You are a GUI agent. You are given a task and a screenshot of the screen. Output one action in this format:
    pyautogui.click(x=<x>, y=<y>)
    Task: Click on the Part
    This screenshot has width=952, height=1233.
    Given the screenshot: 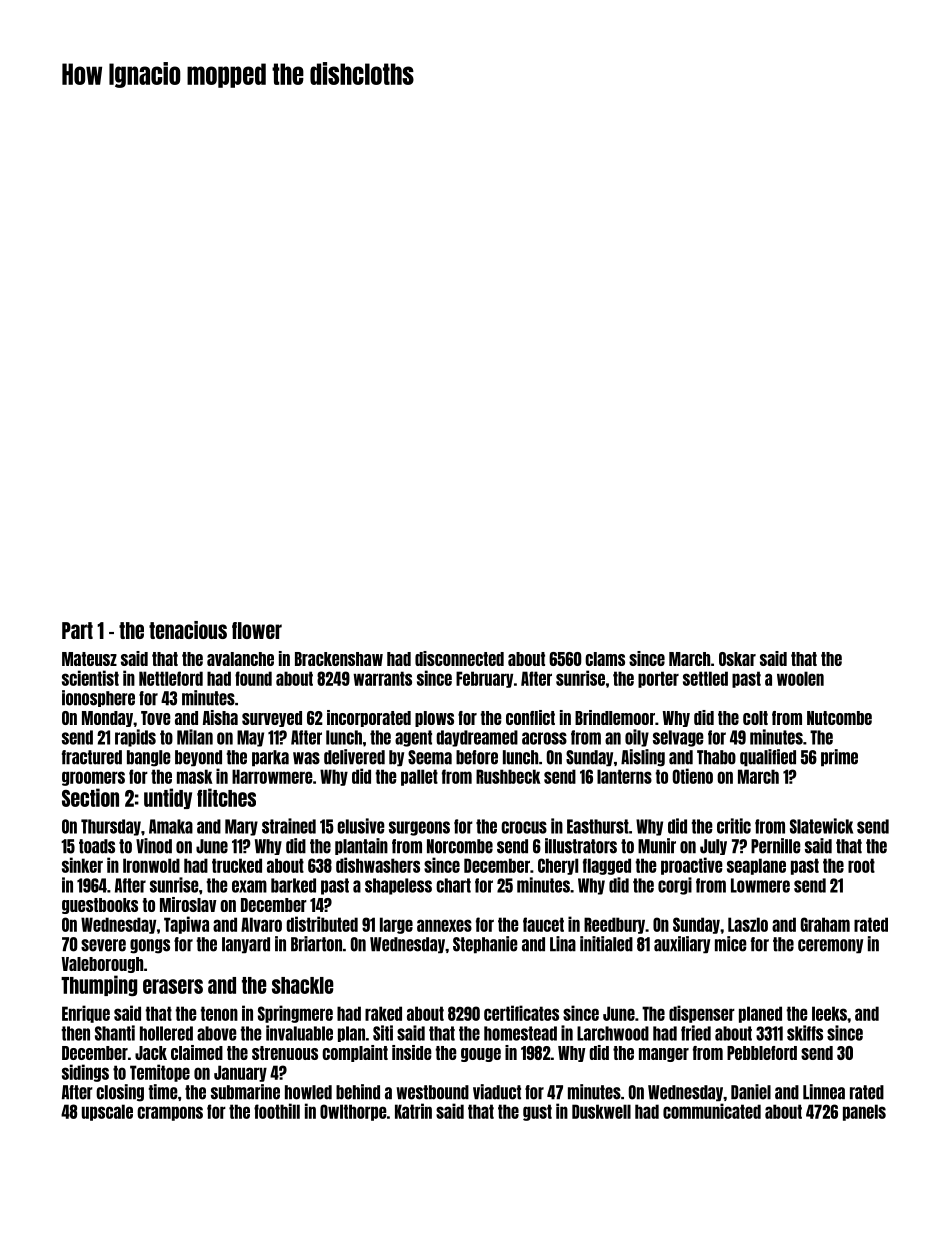 What is the action you would take?
    pyautogui.click(x=77, y=630)
